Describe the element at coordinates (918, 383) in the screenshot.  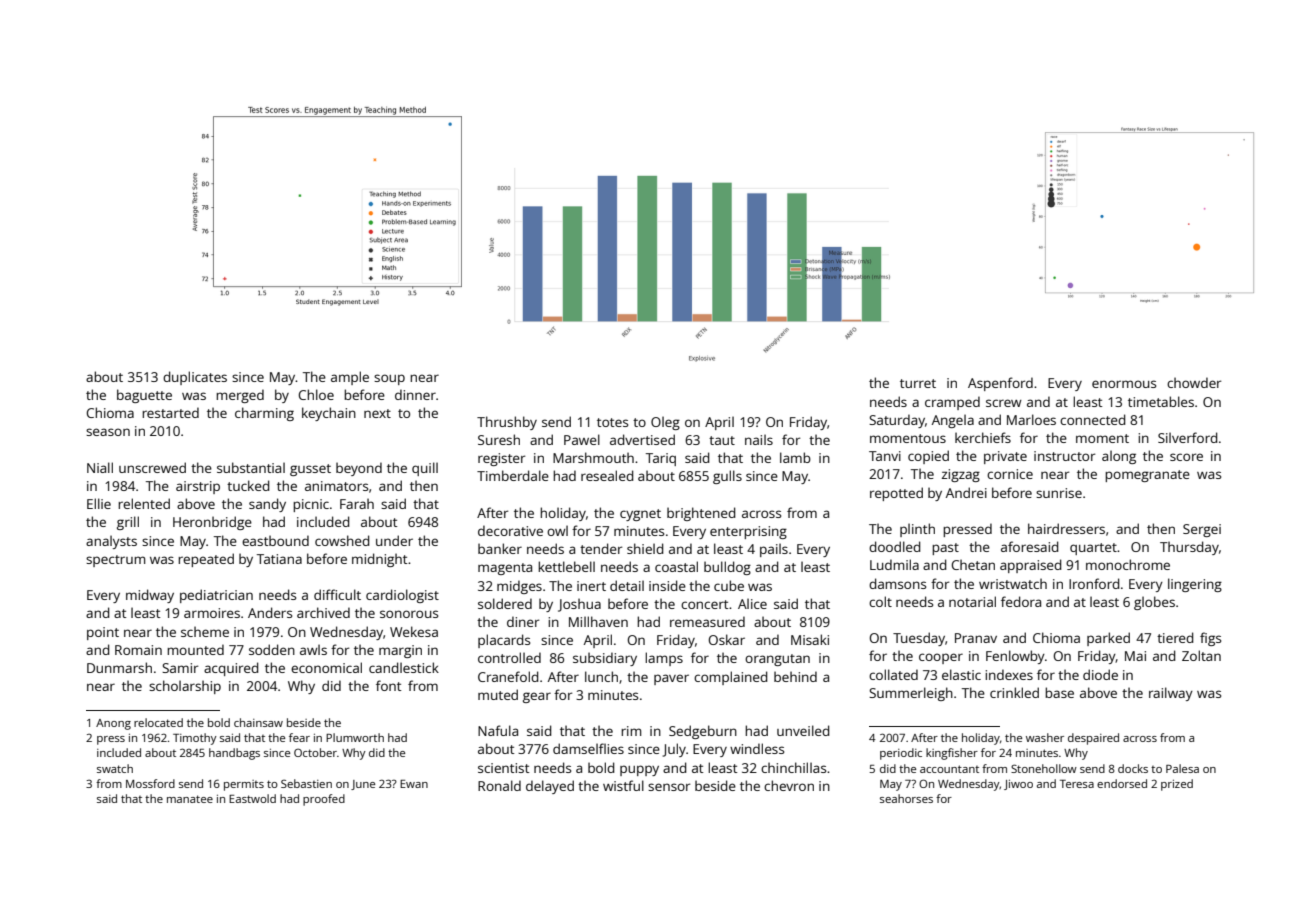
I see `turret` at that location.
